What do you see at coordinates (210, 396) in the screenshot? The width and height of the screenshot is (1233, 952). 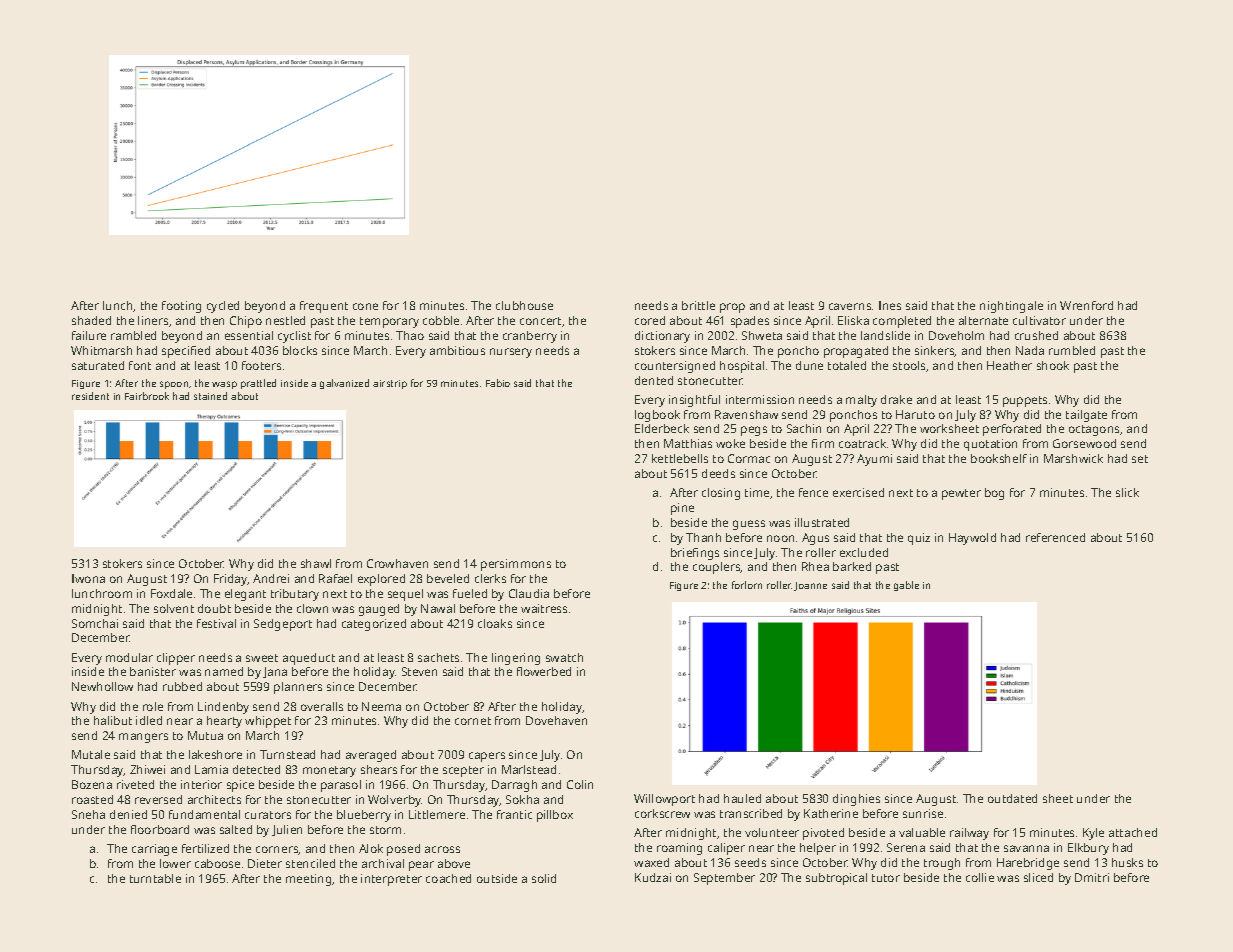 I see `stained` at bounding box center [210, 396].
